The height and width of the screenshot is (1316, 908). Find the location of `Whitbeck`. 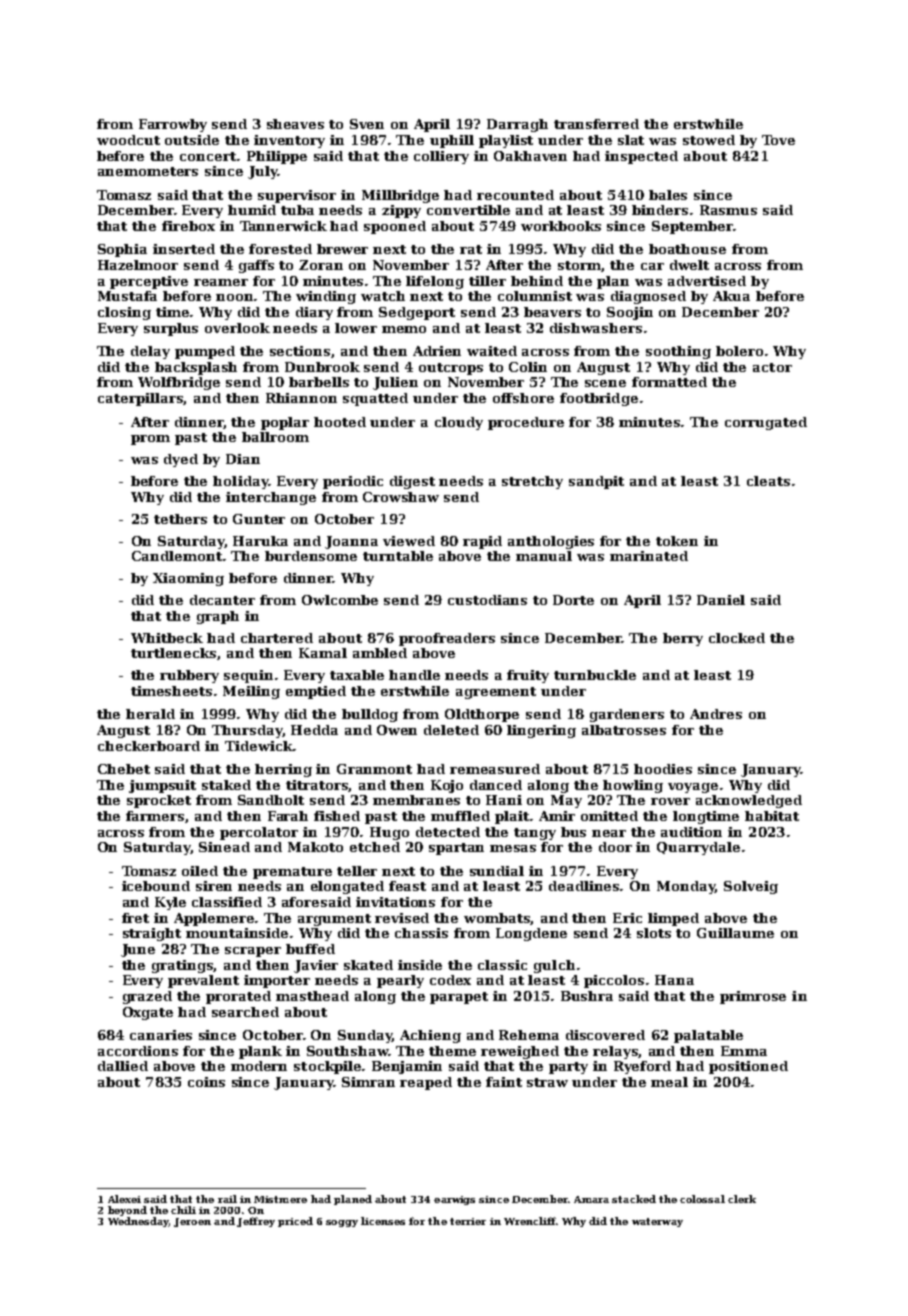

Whitbeck is located at coordinates (167, 638).
